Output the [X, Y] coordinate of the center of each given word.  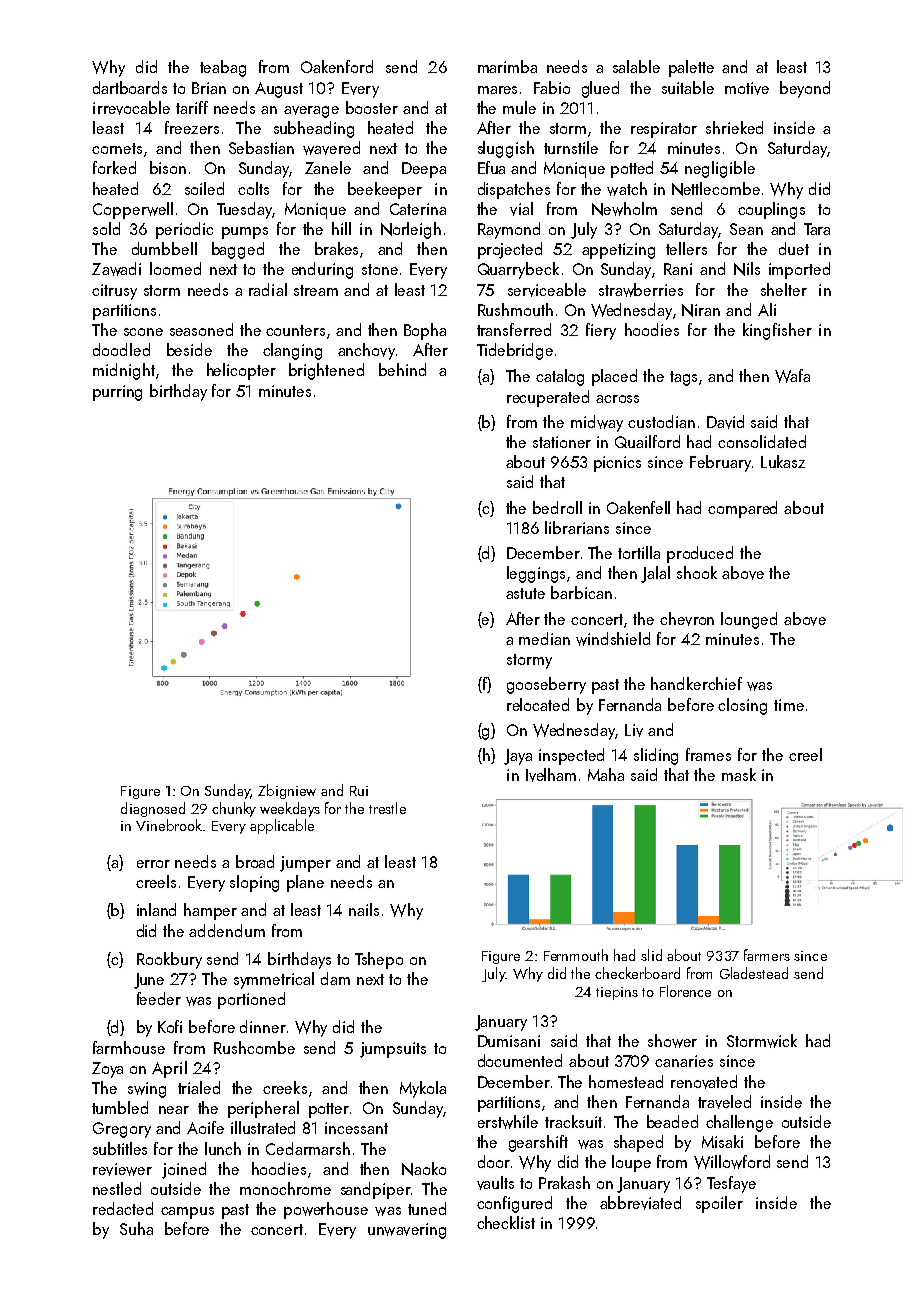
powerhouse [326, 1210]
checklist [506, 1222]
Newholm [624, 209]
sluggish [506, 149]
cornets [117, 148]
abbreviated [640, 1203]
